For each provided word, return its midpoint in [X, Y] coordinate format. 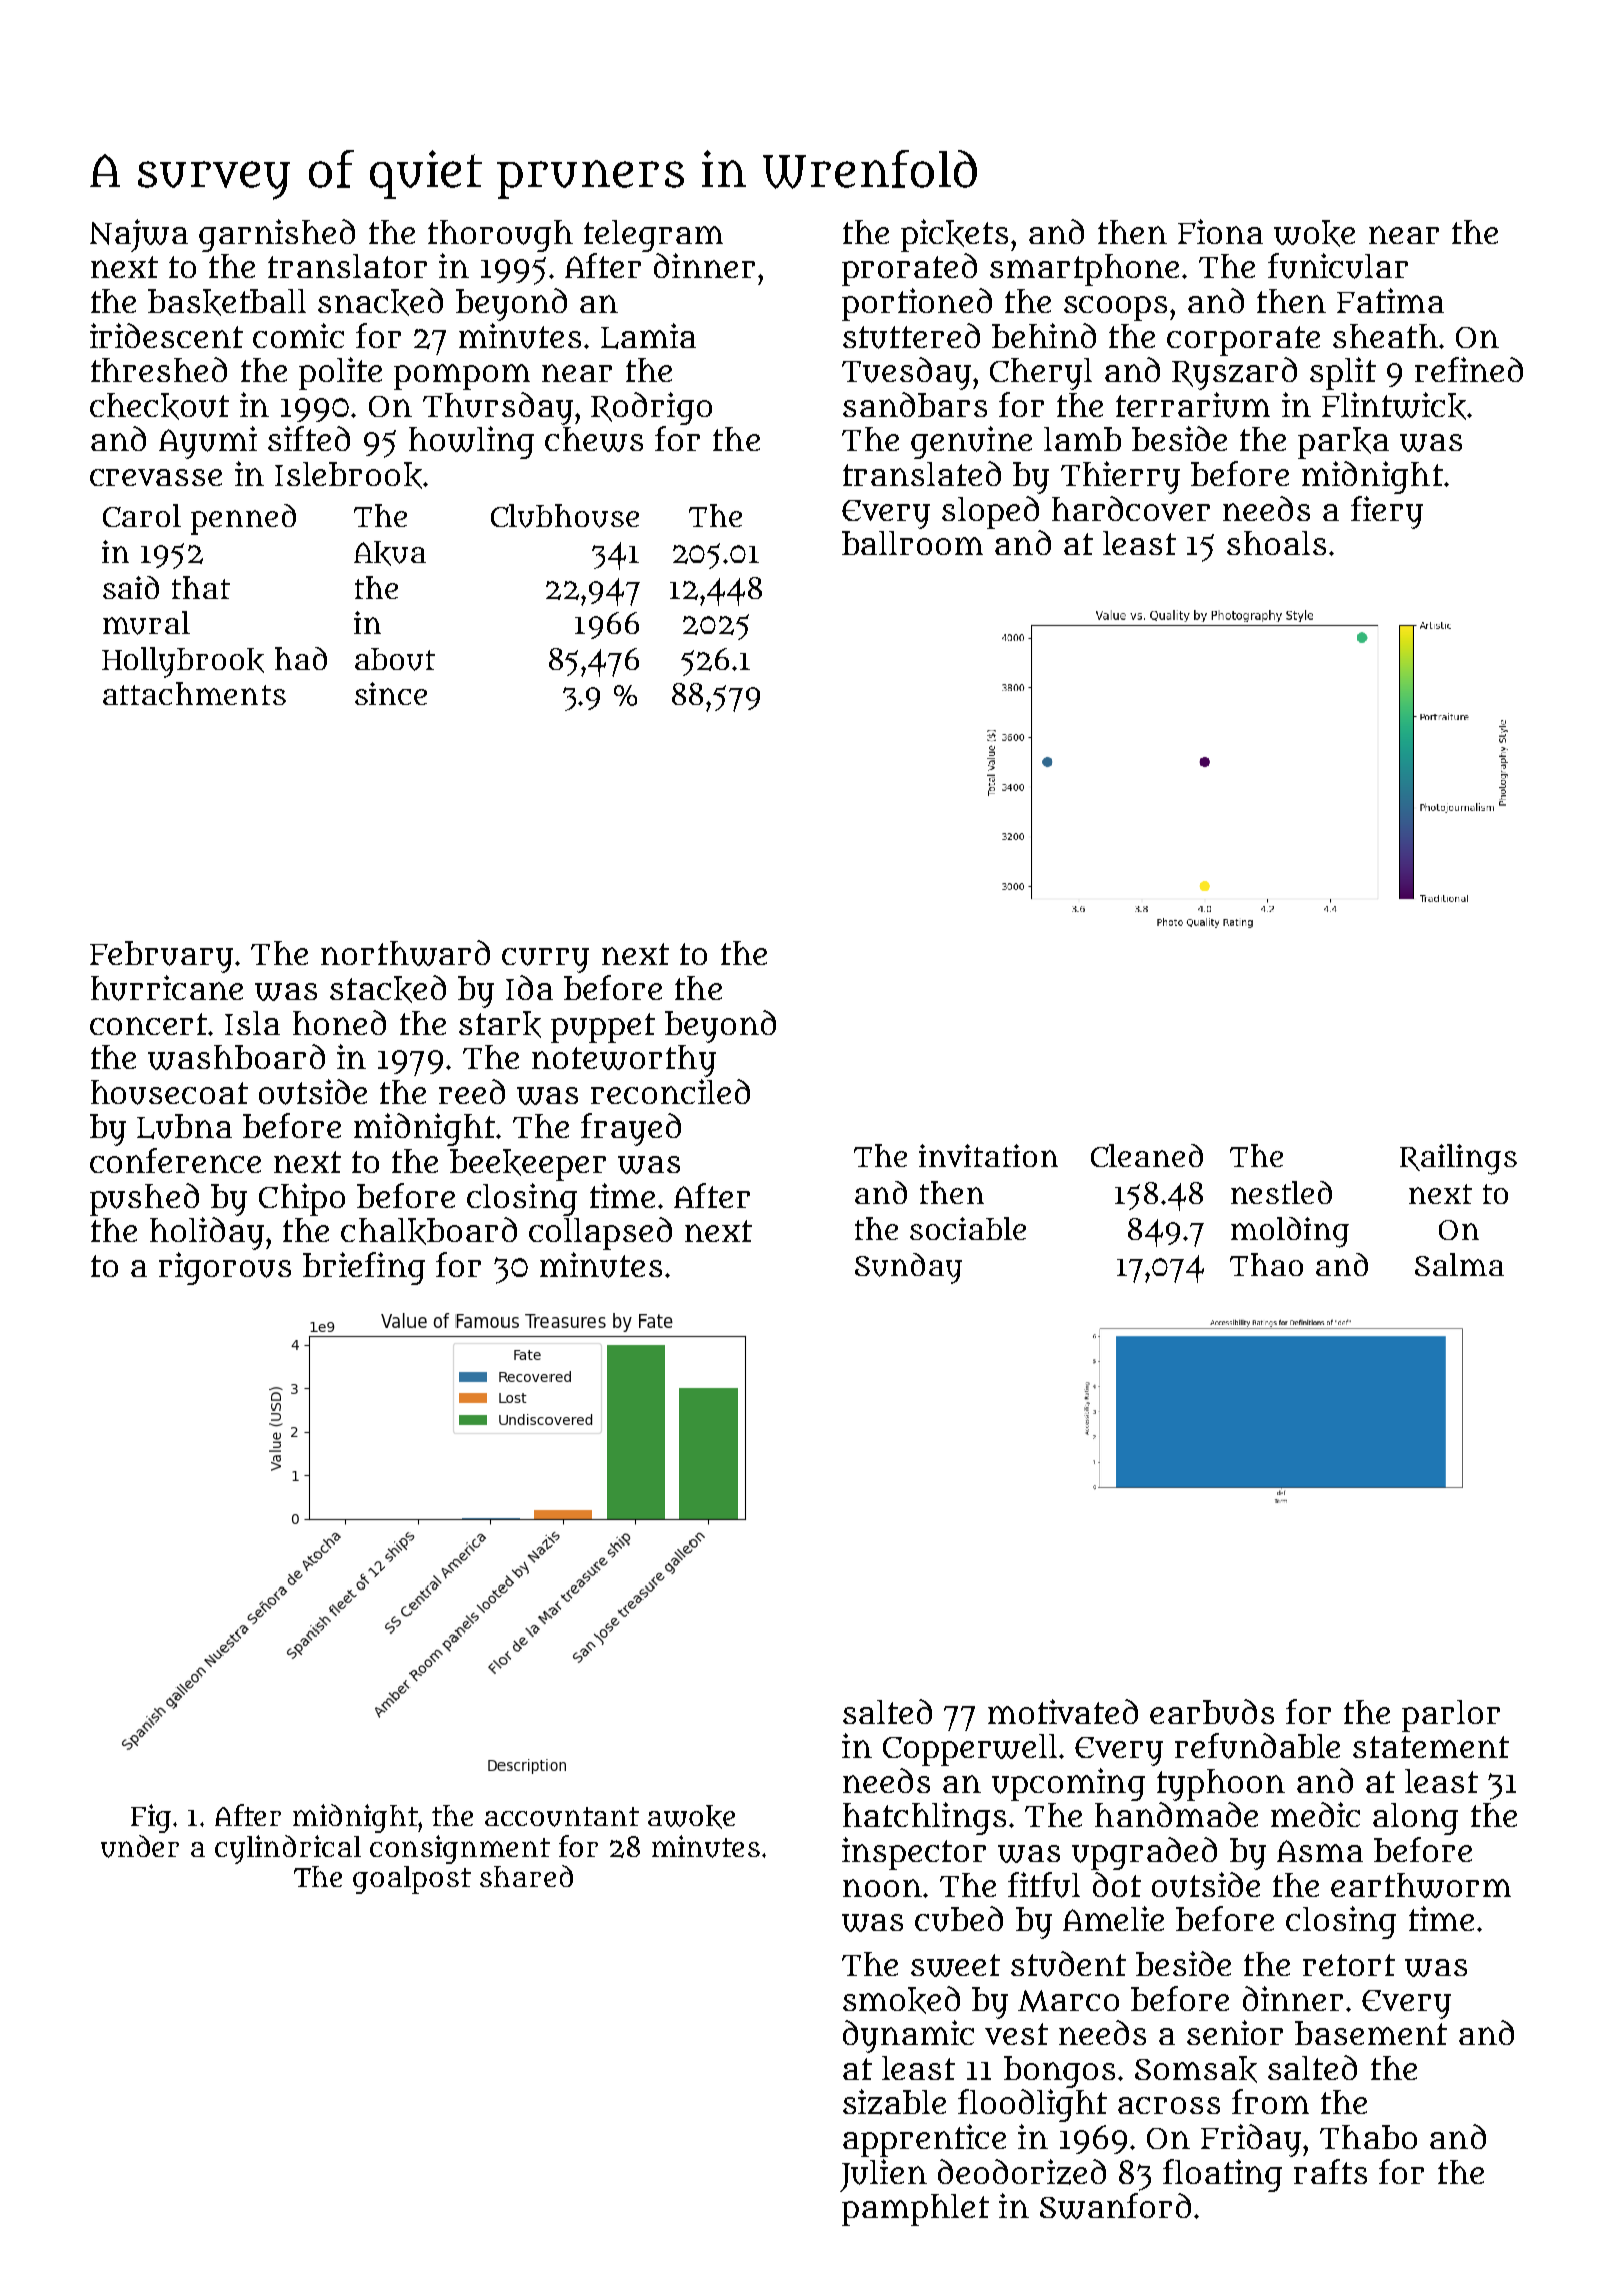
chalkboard [429, 1231]
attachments [194, 693]
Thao [1266, 1264]
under [140, 1846]
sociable [968, 1228]
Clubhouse [565, 516]
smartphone [1084, 270]
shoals [1276, 543]
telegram [653, 236]
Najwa [139, 235]
